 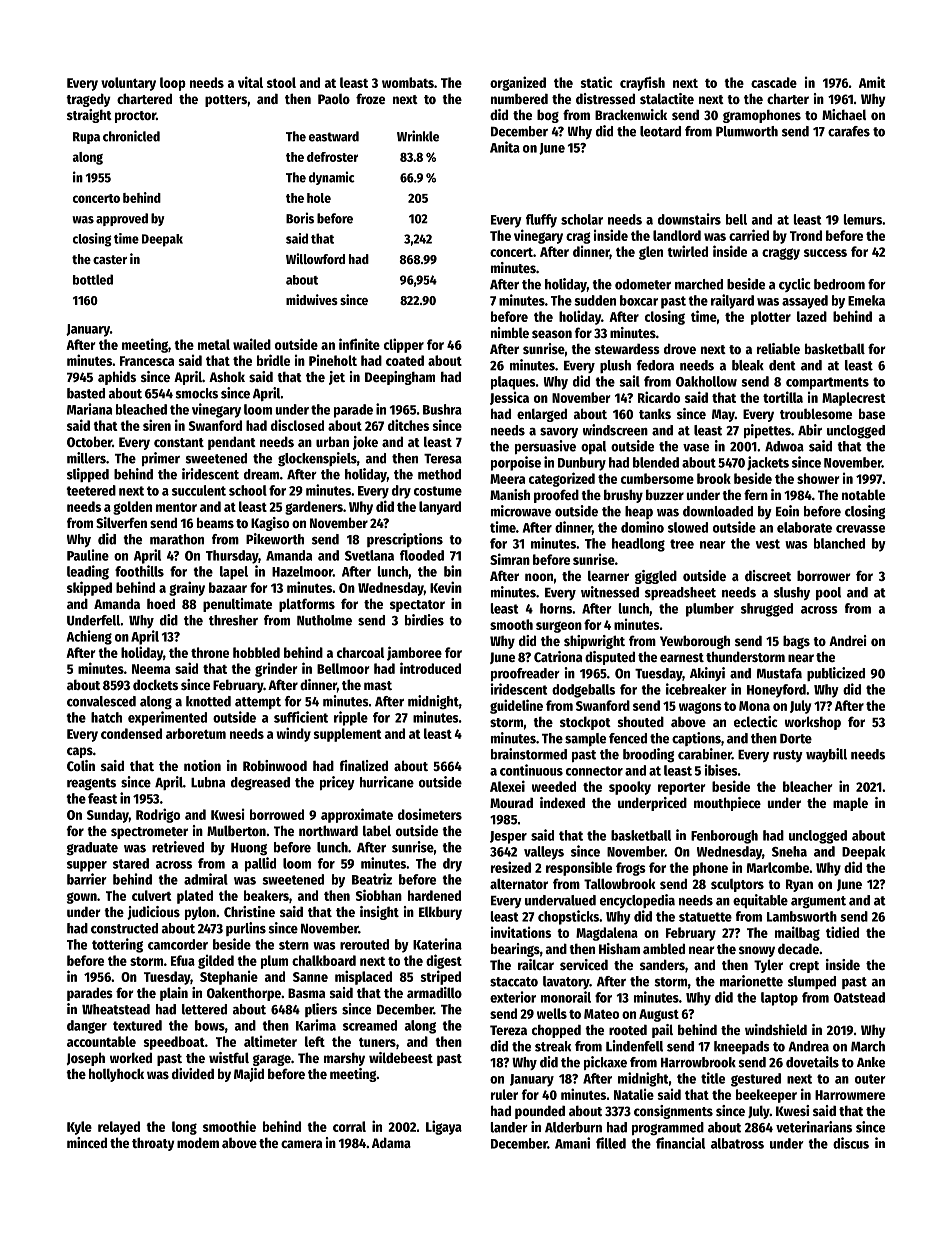 I want to click on Kyle, so click(x=79, y=1128).
